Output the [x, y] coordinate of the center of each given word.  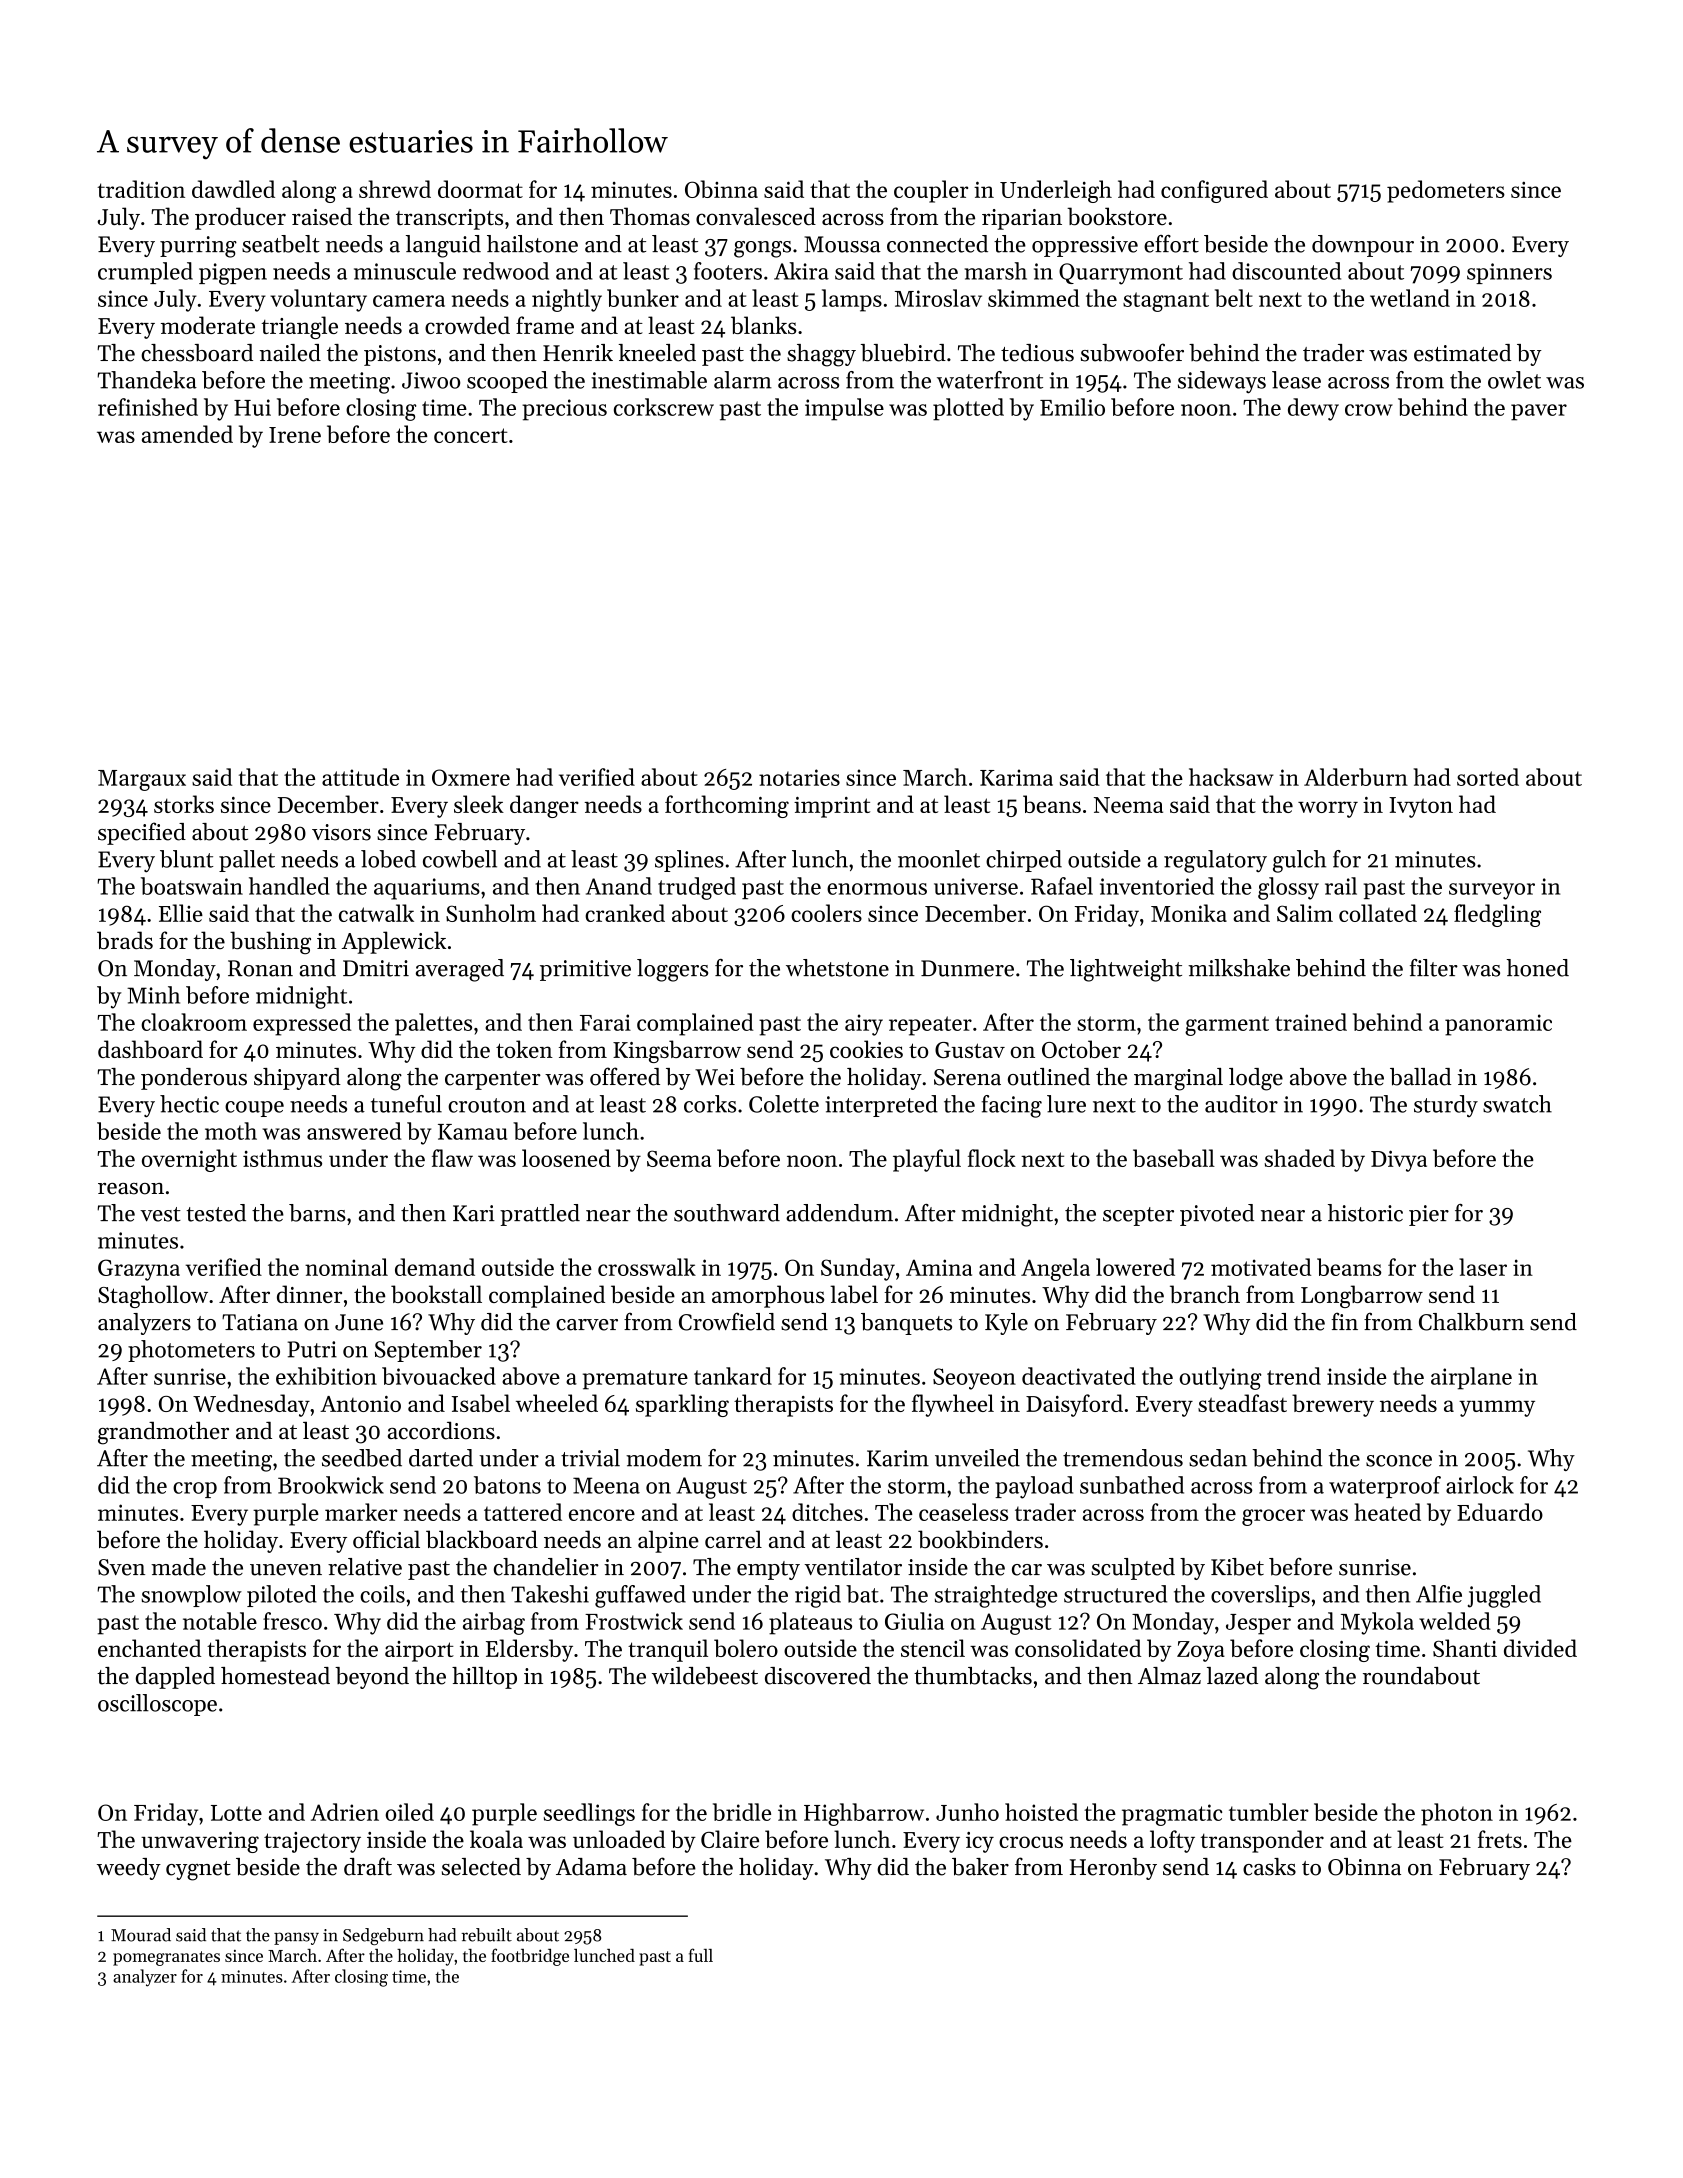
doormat [480, 189]
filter [1434, 968]
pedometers [1446, 191]
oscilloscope [157, 1705]
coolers [826, 913]
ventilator [853, 1567]
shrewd [395, 189]
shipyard [297, 1079]
